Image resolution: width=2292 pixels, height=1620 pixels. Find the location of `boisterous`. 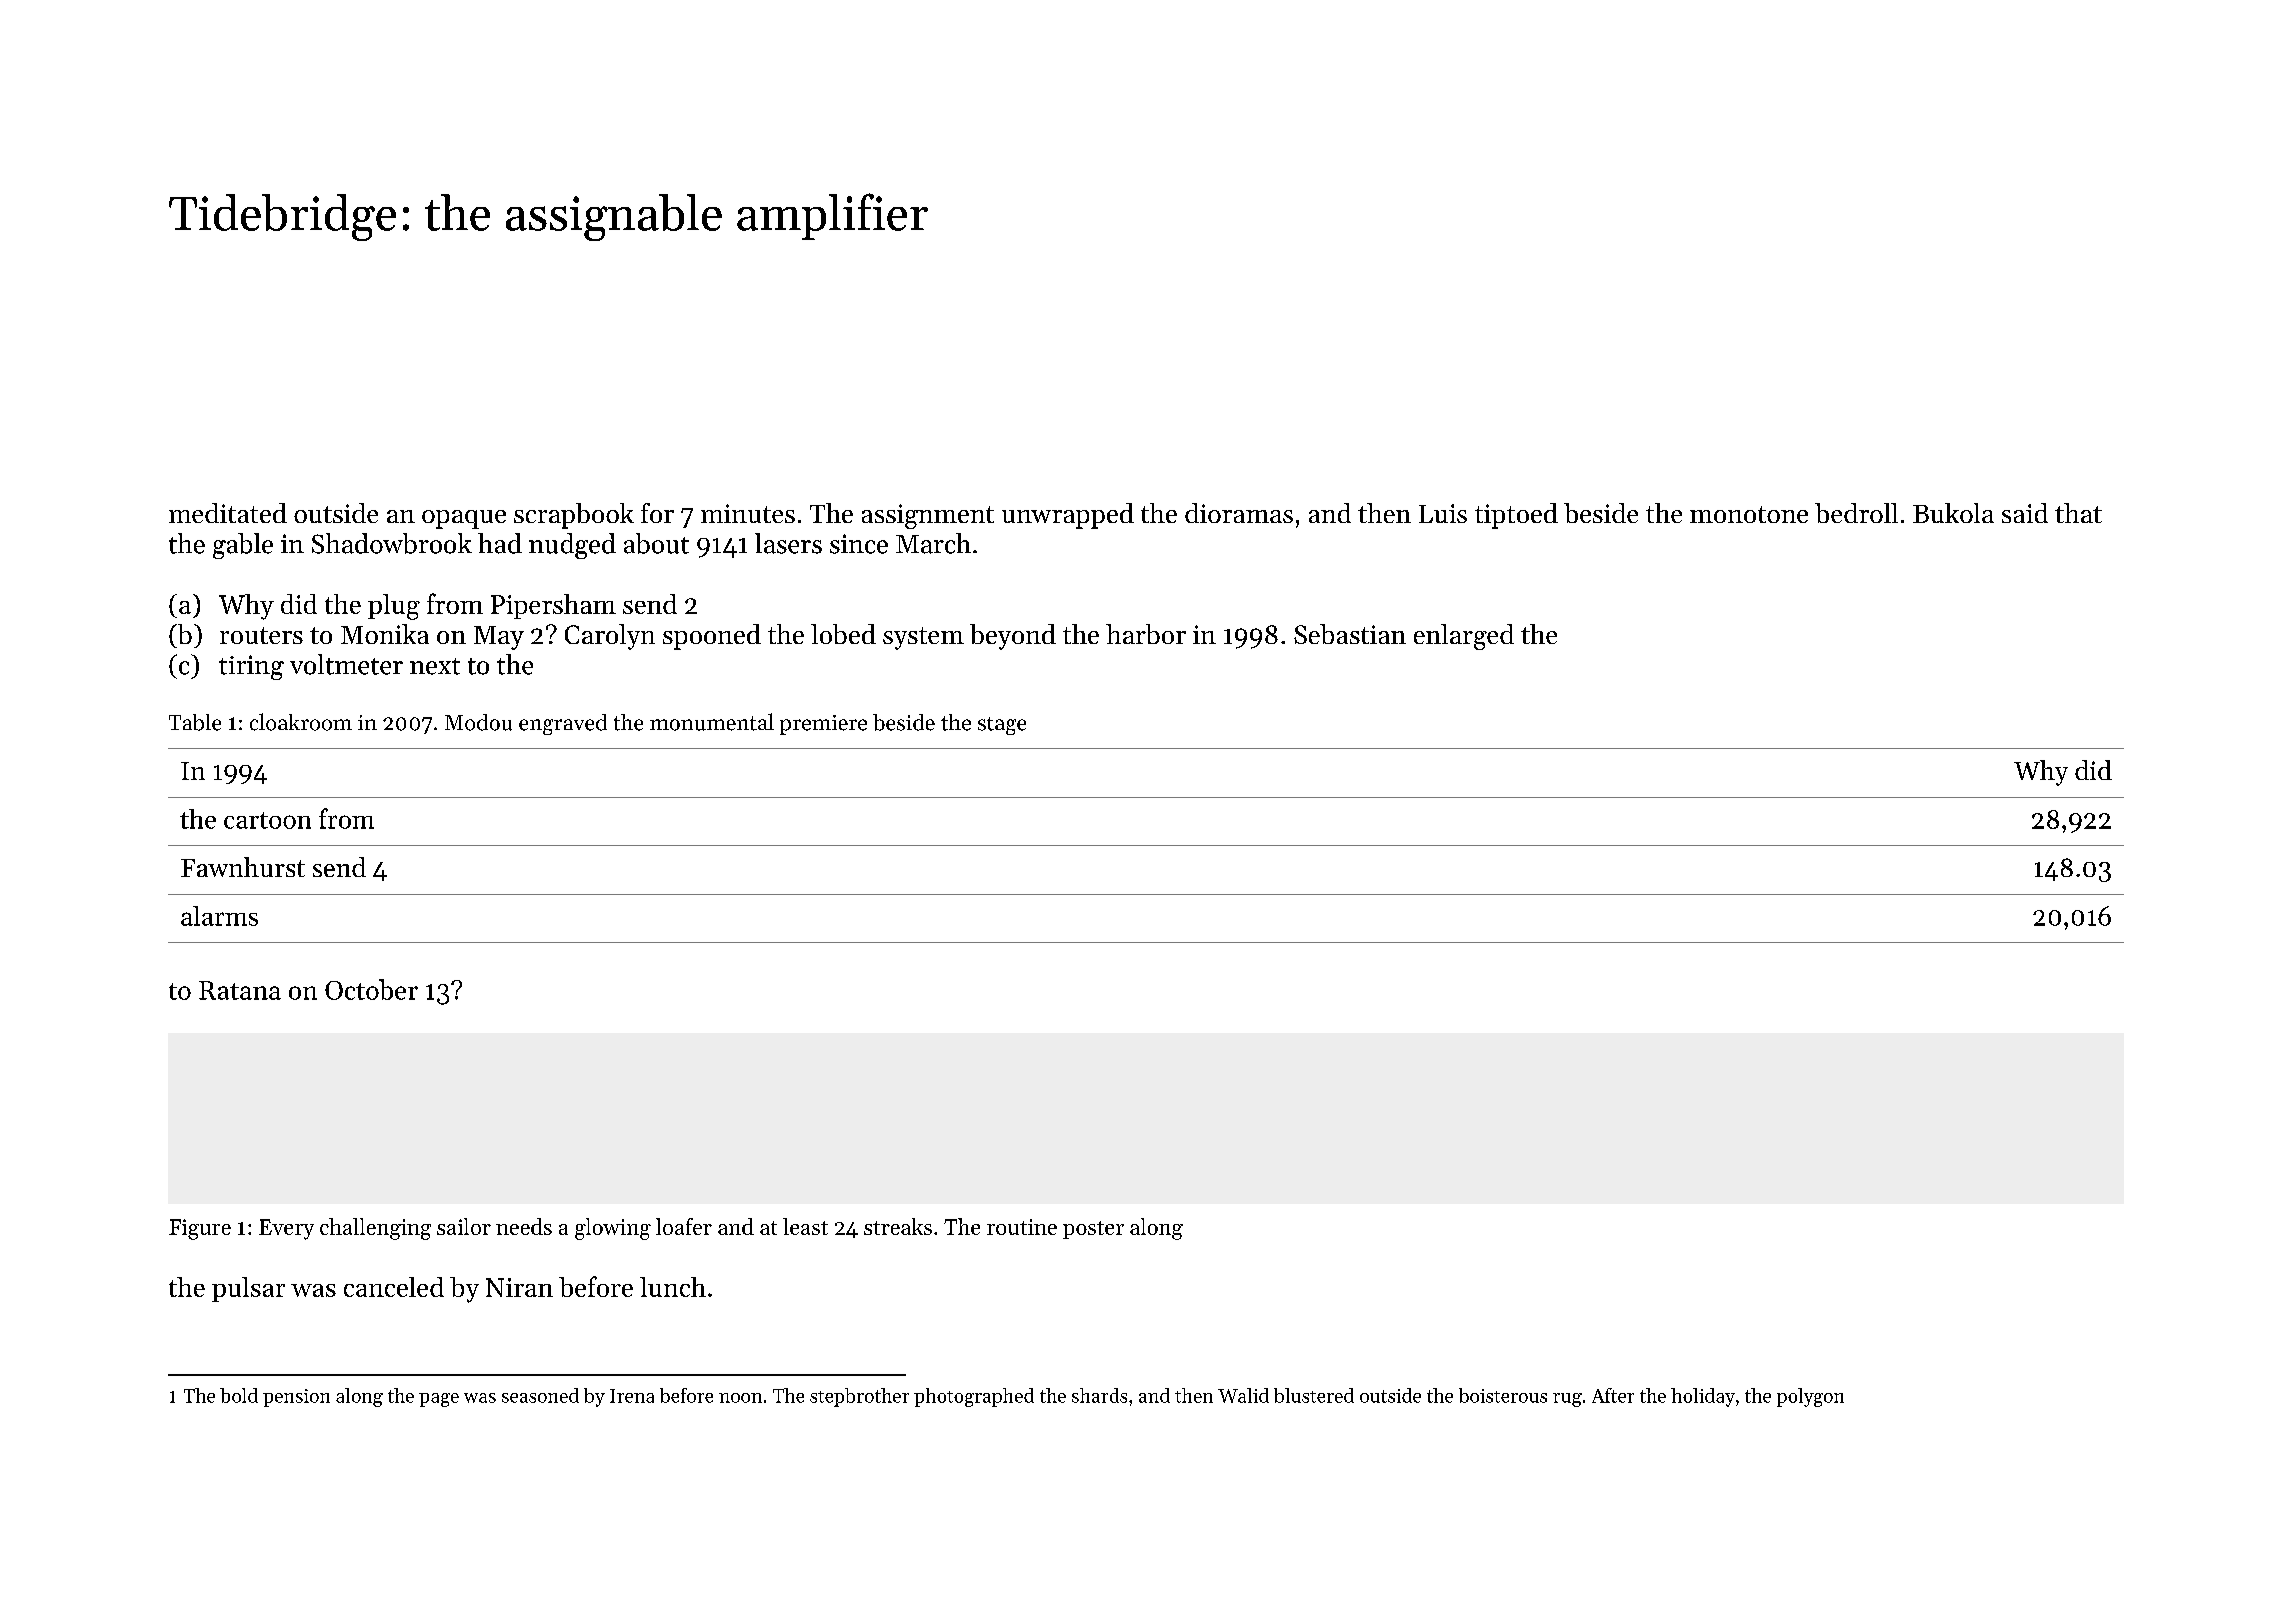

boisterous is located at coordinates (1503, 1395).
